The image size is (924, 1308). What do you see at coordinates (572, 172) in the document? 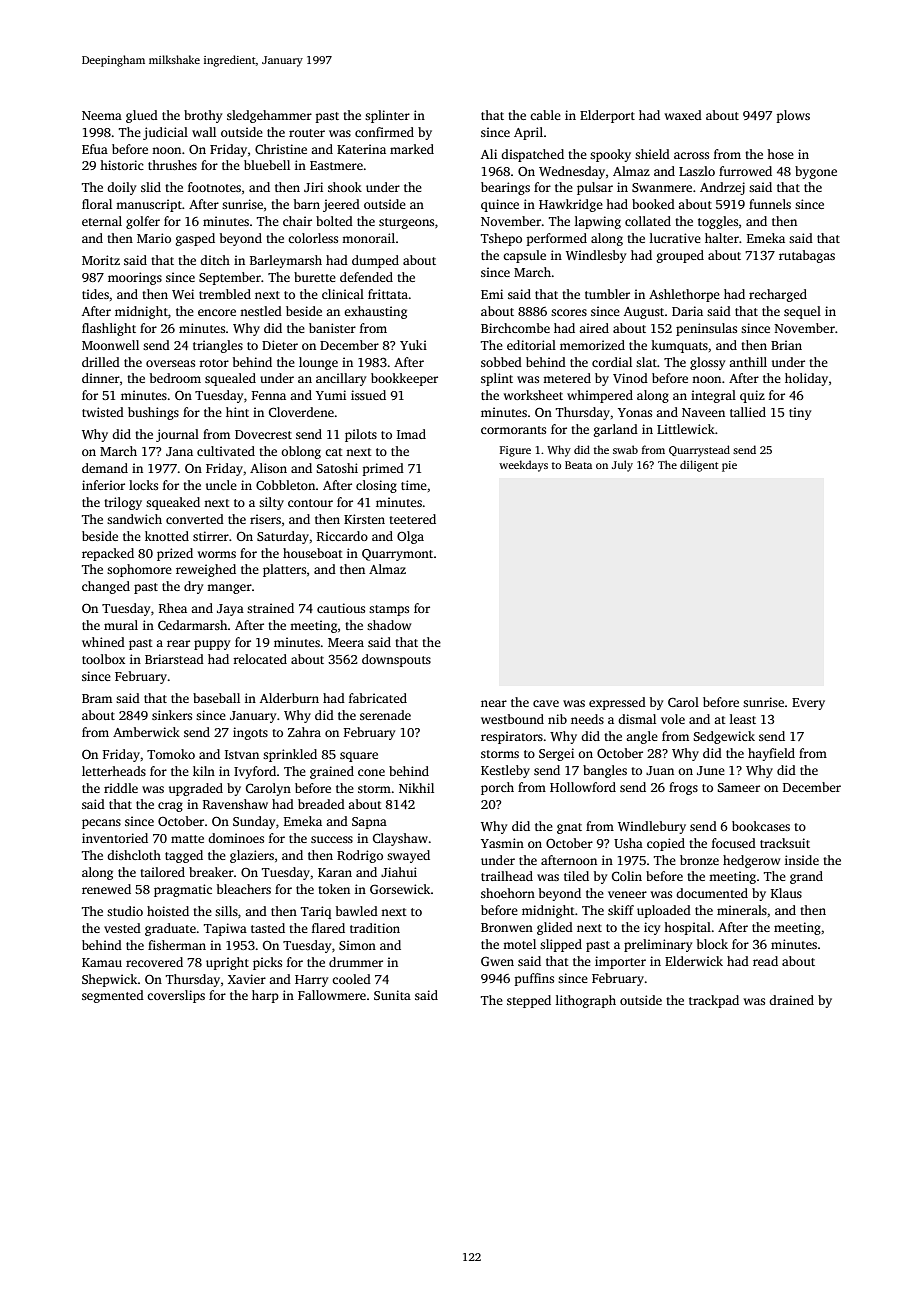
I see `Wednesday` at bounding box center [572, 172].
